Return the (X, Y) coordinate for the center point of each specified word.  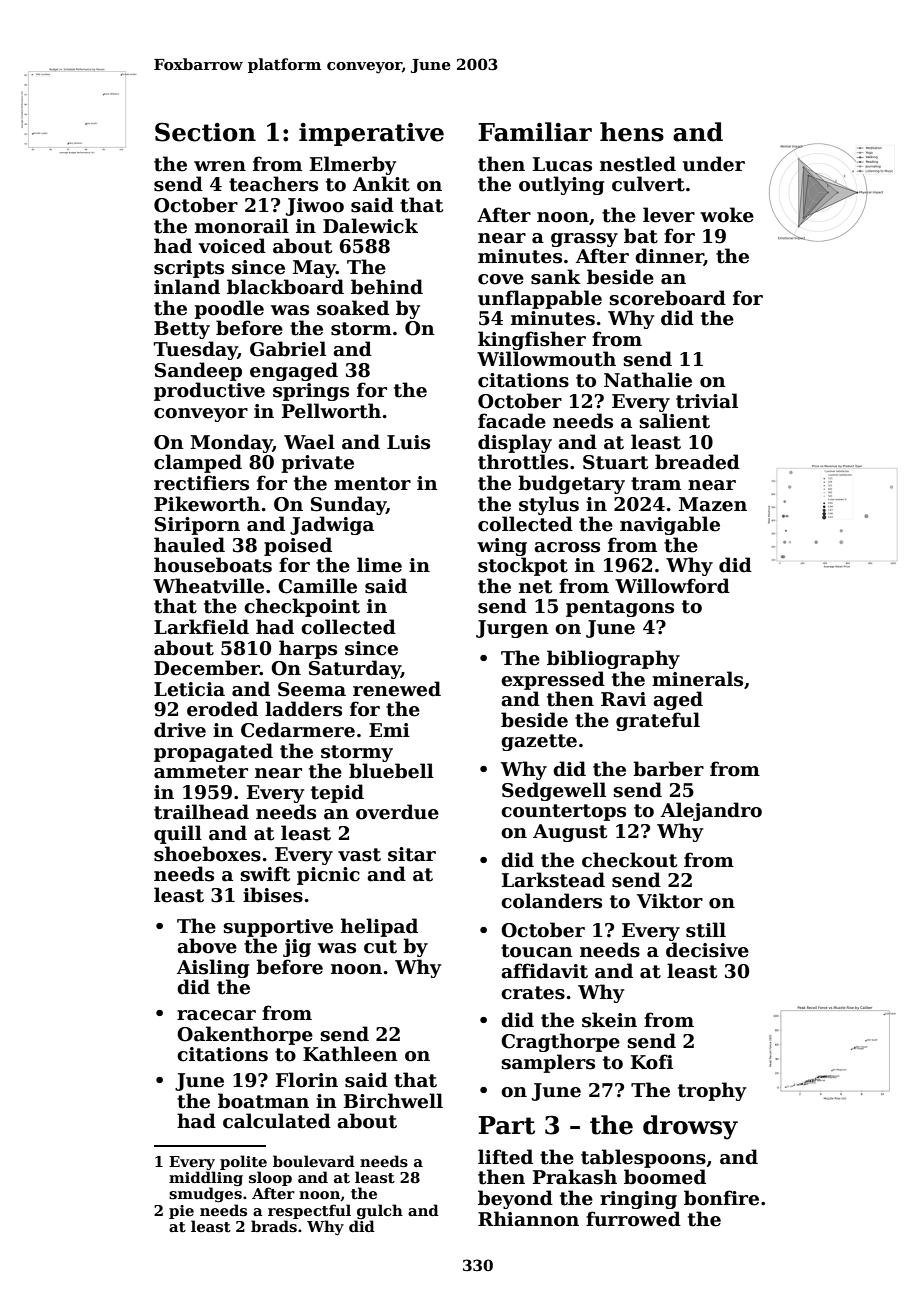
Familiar (535, 132)
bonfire (721, 1198)
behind (387, 287)
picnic (328, 876)
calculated (277, 1121)
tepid (337, 793)
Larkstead (553, 880)
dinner (669, 257)
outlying (561, 185)
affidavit (544, 971)
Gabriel (288, 349)
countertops (563, 812)
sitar (412, 854)
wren (220, 166)
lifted (505, 1157)
